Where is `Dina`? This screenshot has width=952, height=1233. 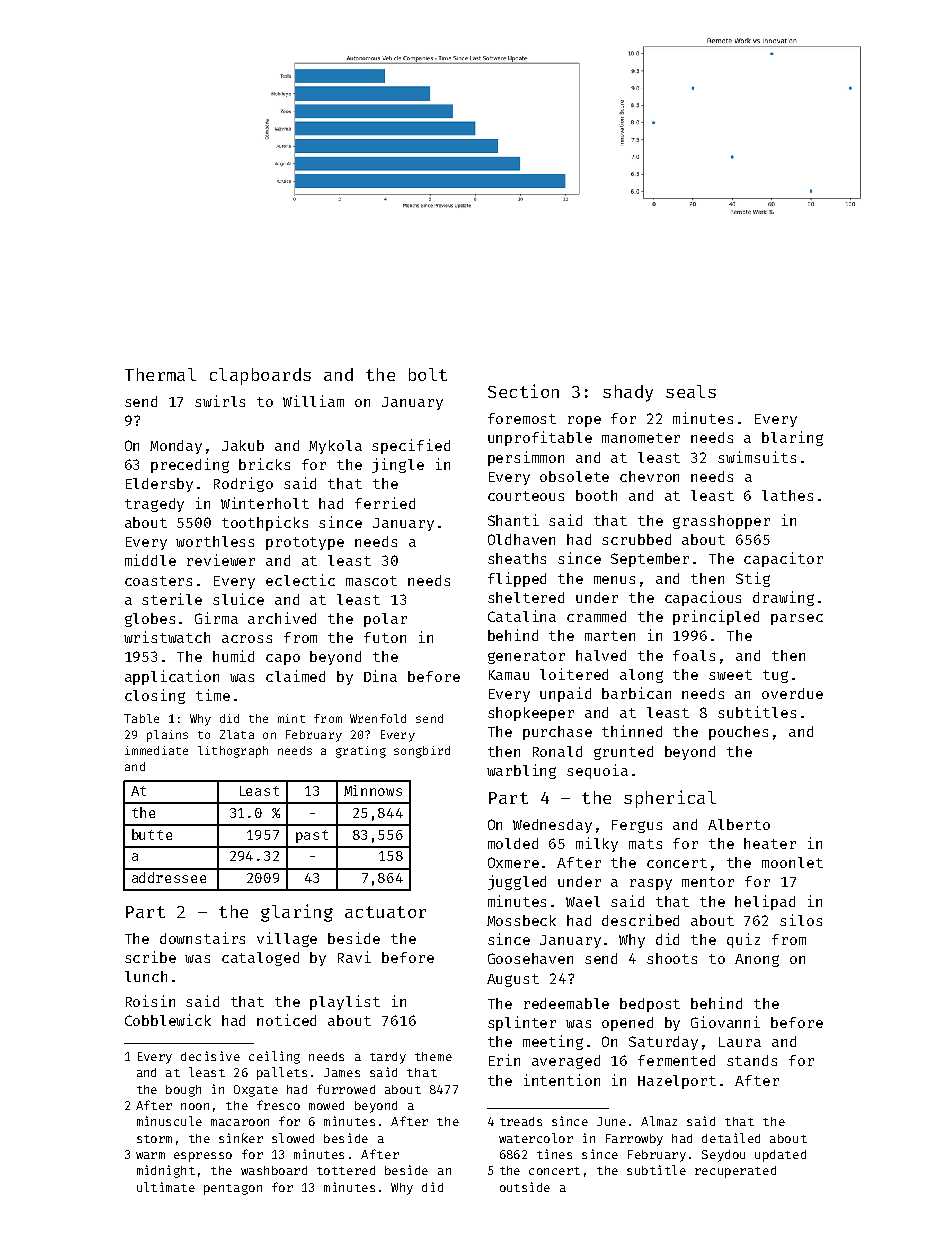 Dina is located at coordinates (380, 676).
